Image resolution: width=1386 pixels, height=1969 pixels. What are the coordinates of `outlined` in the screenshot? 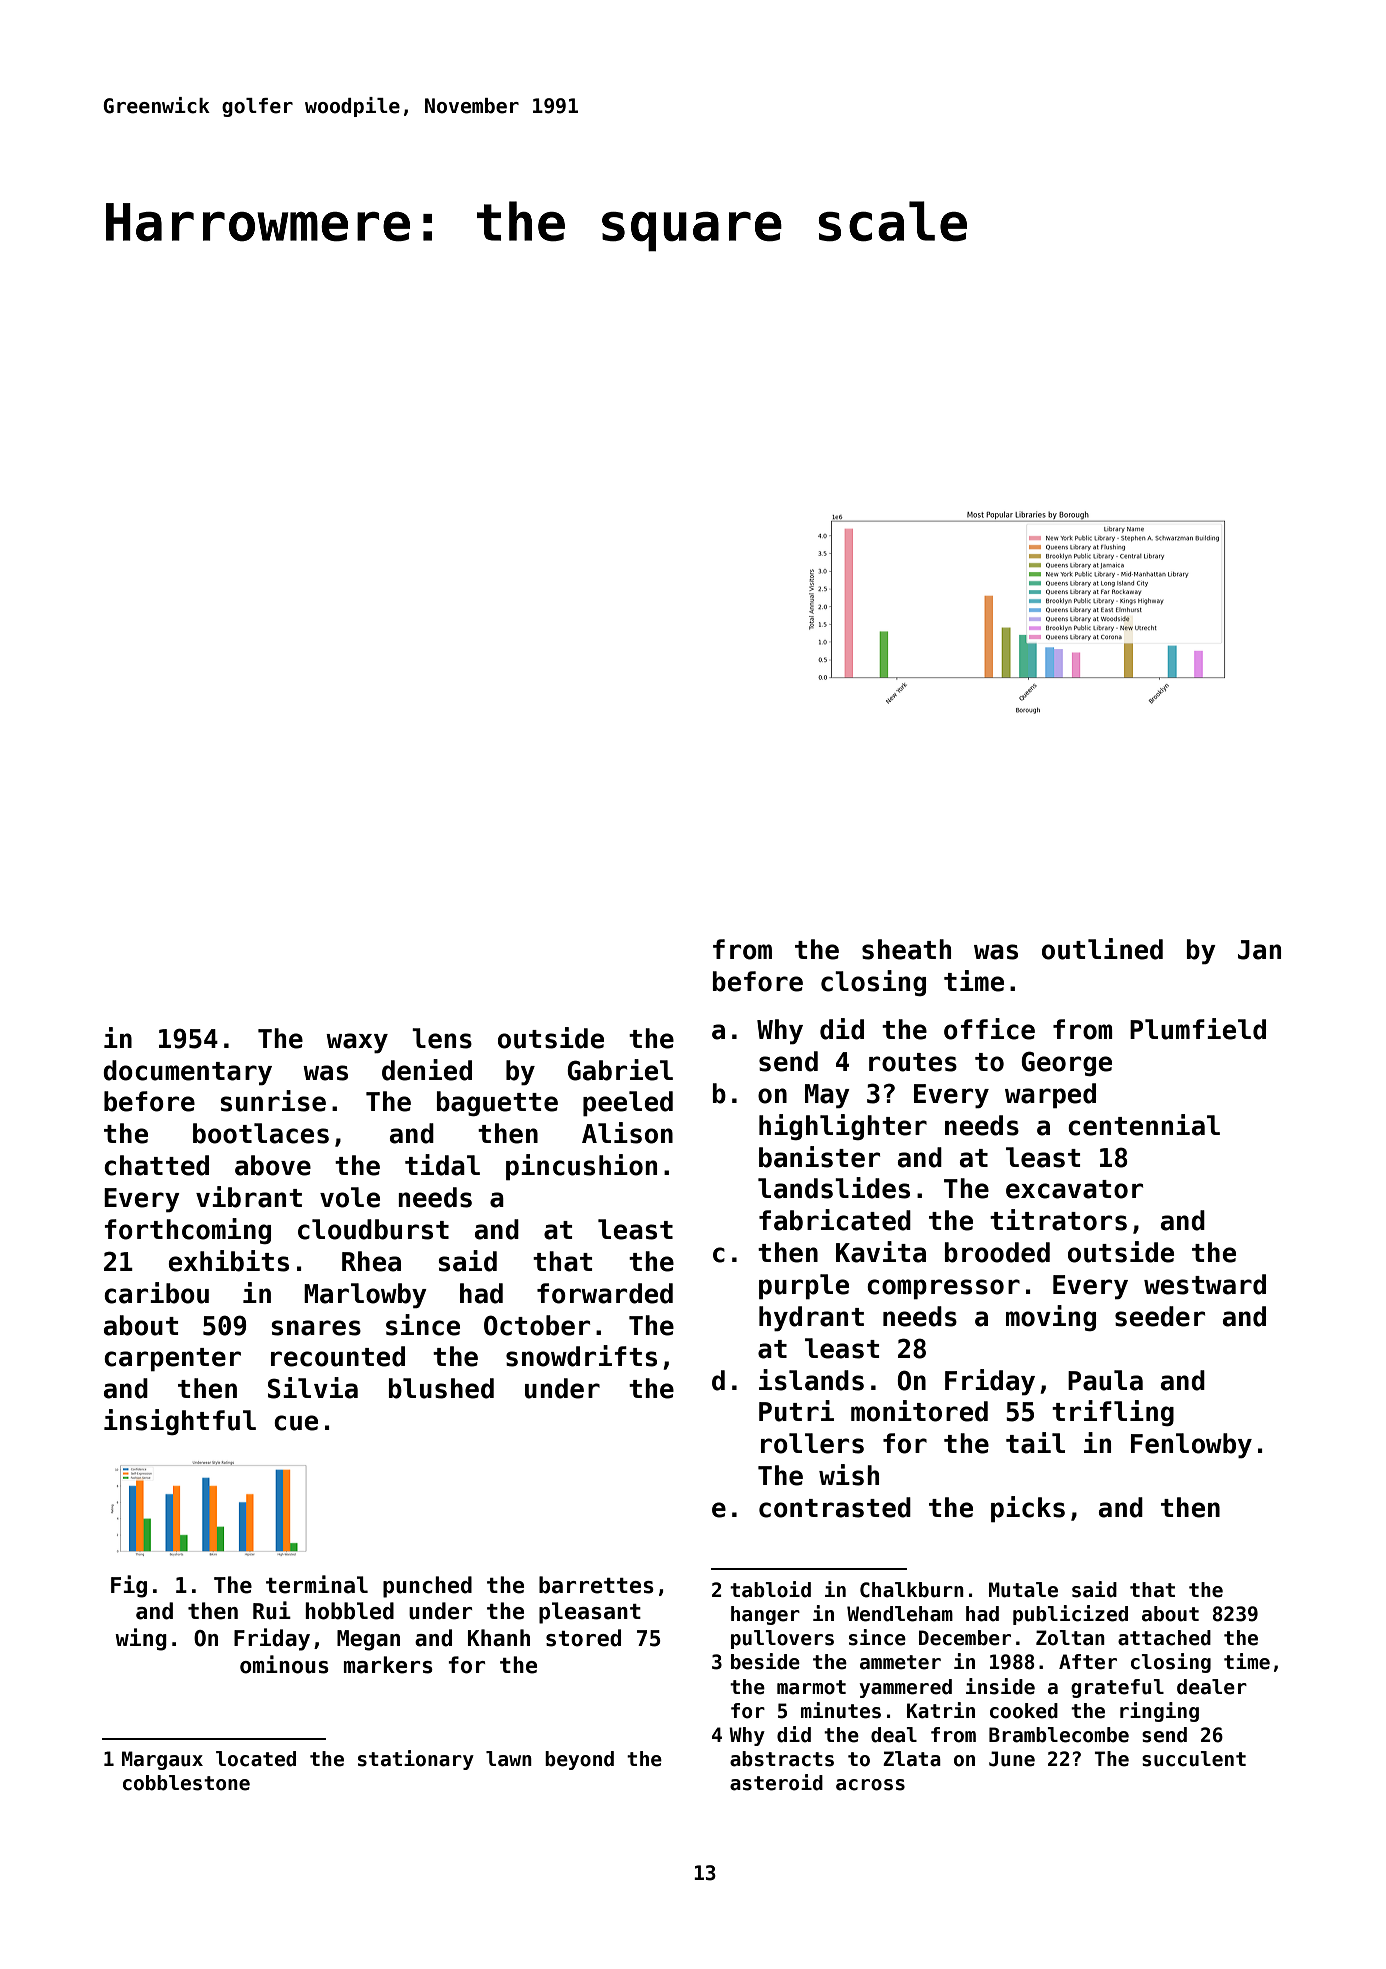 It's located at (1102, 949).
